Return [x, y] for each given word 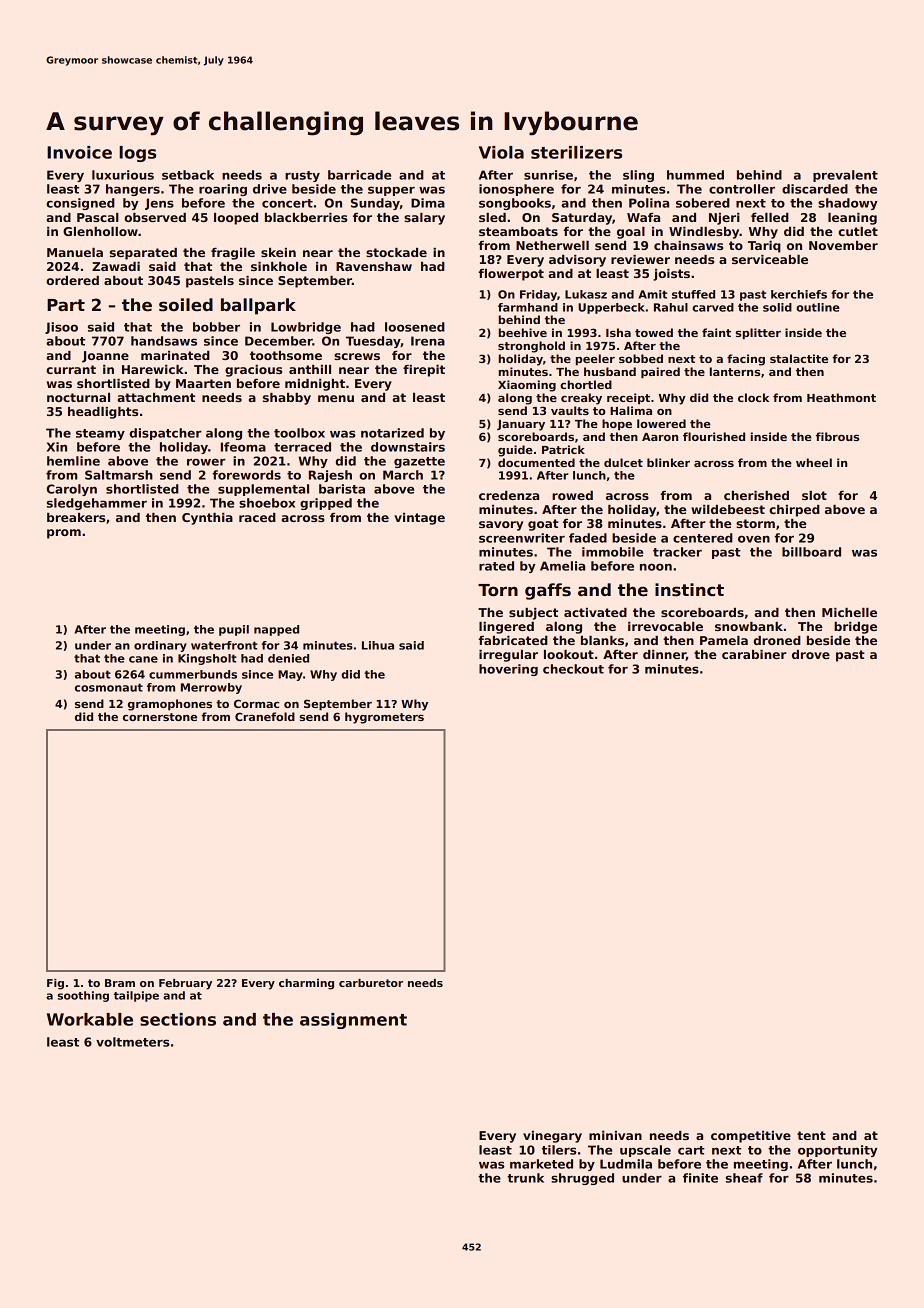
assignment [353, 1021]
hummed [695, 175]
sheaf [744, 1178]
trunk [525, 1178]
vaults [570, 410]
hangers [133, 190]
